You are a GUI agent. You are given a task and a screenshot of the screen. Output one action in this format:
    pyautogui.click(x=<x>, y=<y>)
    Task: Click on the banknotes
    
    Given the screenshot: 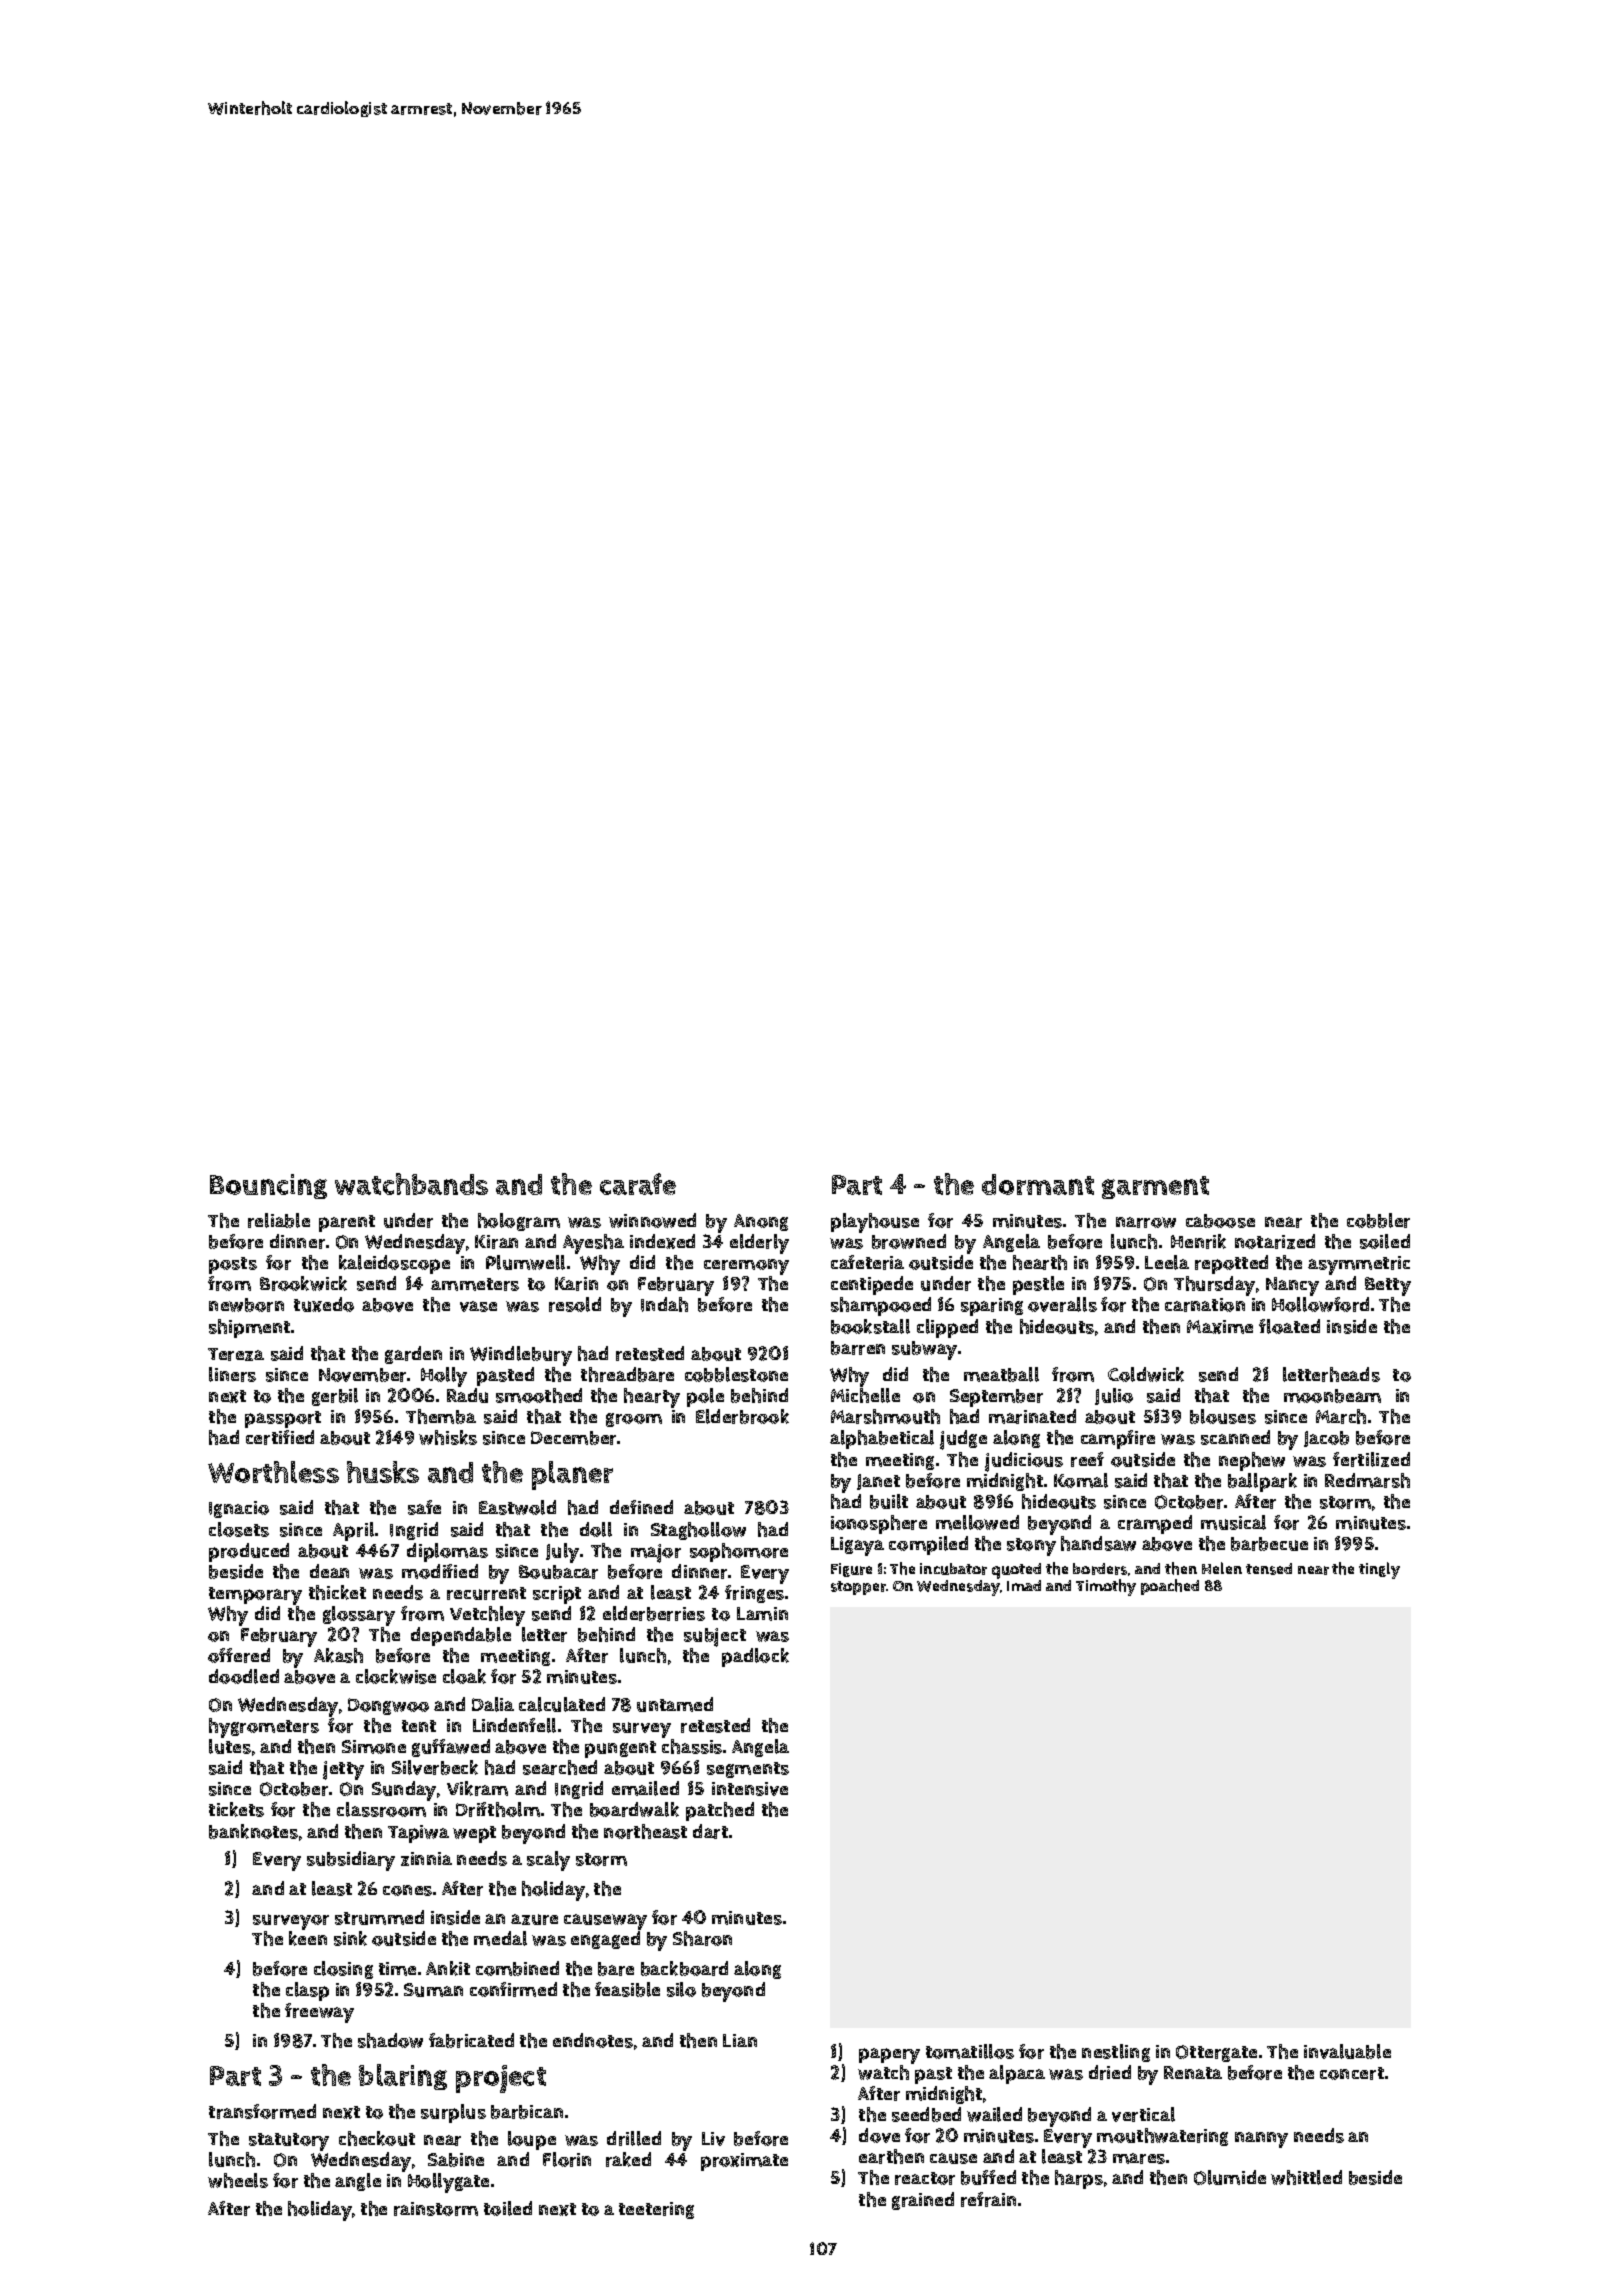 What is the action you would take?
    pyautogui.click(x=253, y=1831)
